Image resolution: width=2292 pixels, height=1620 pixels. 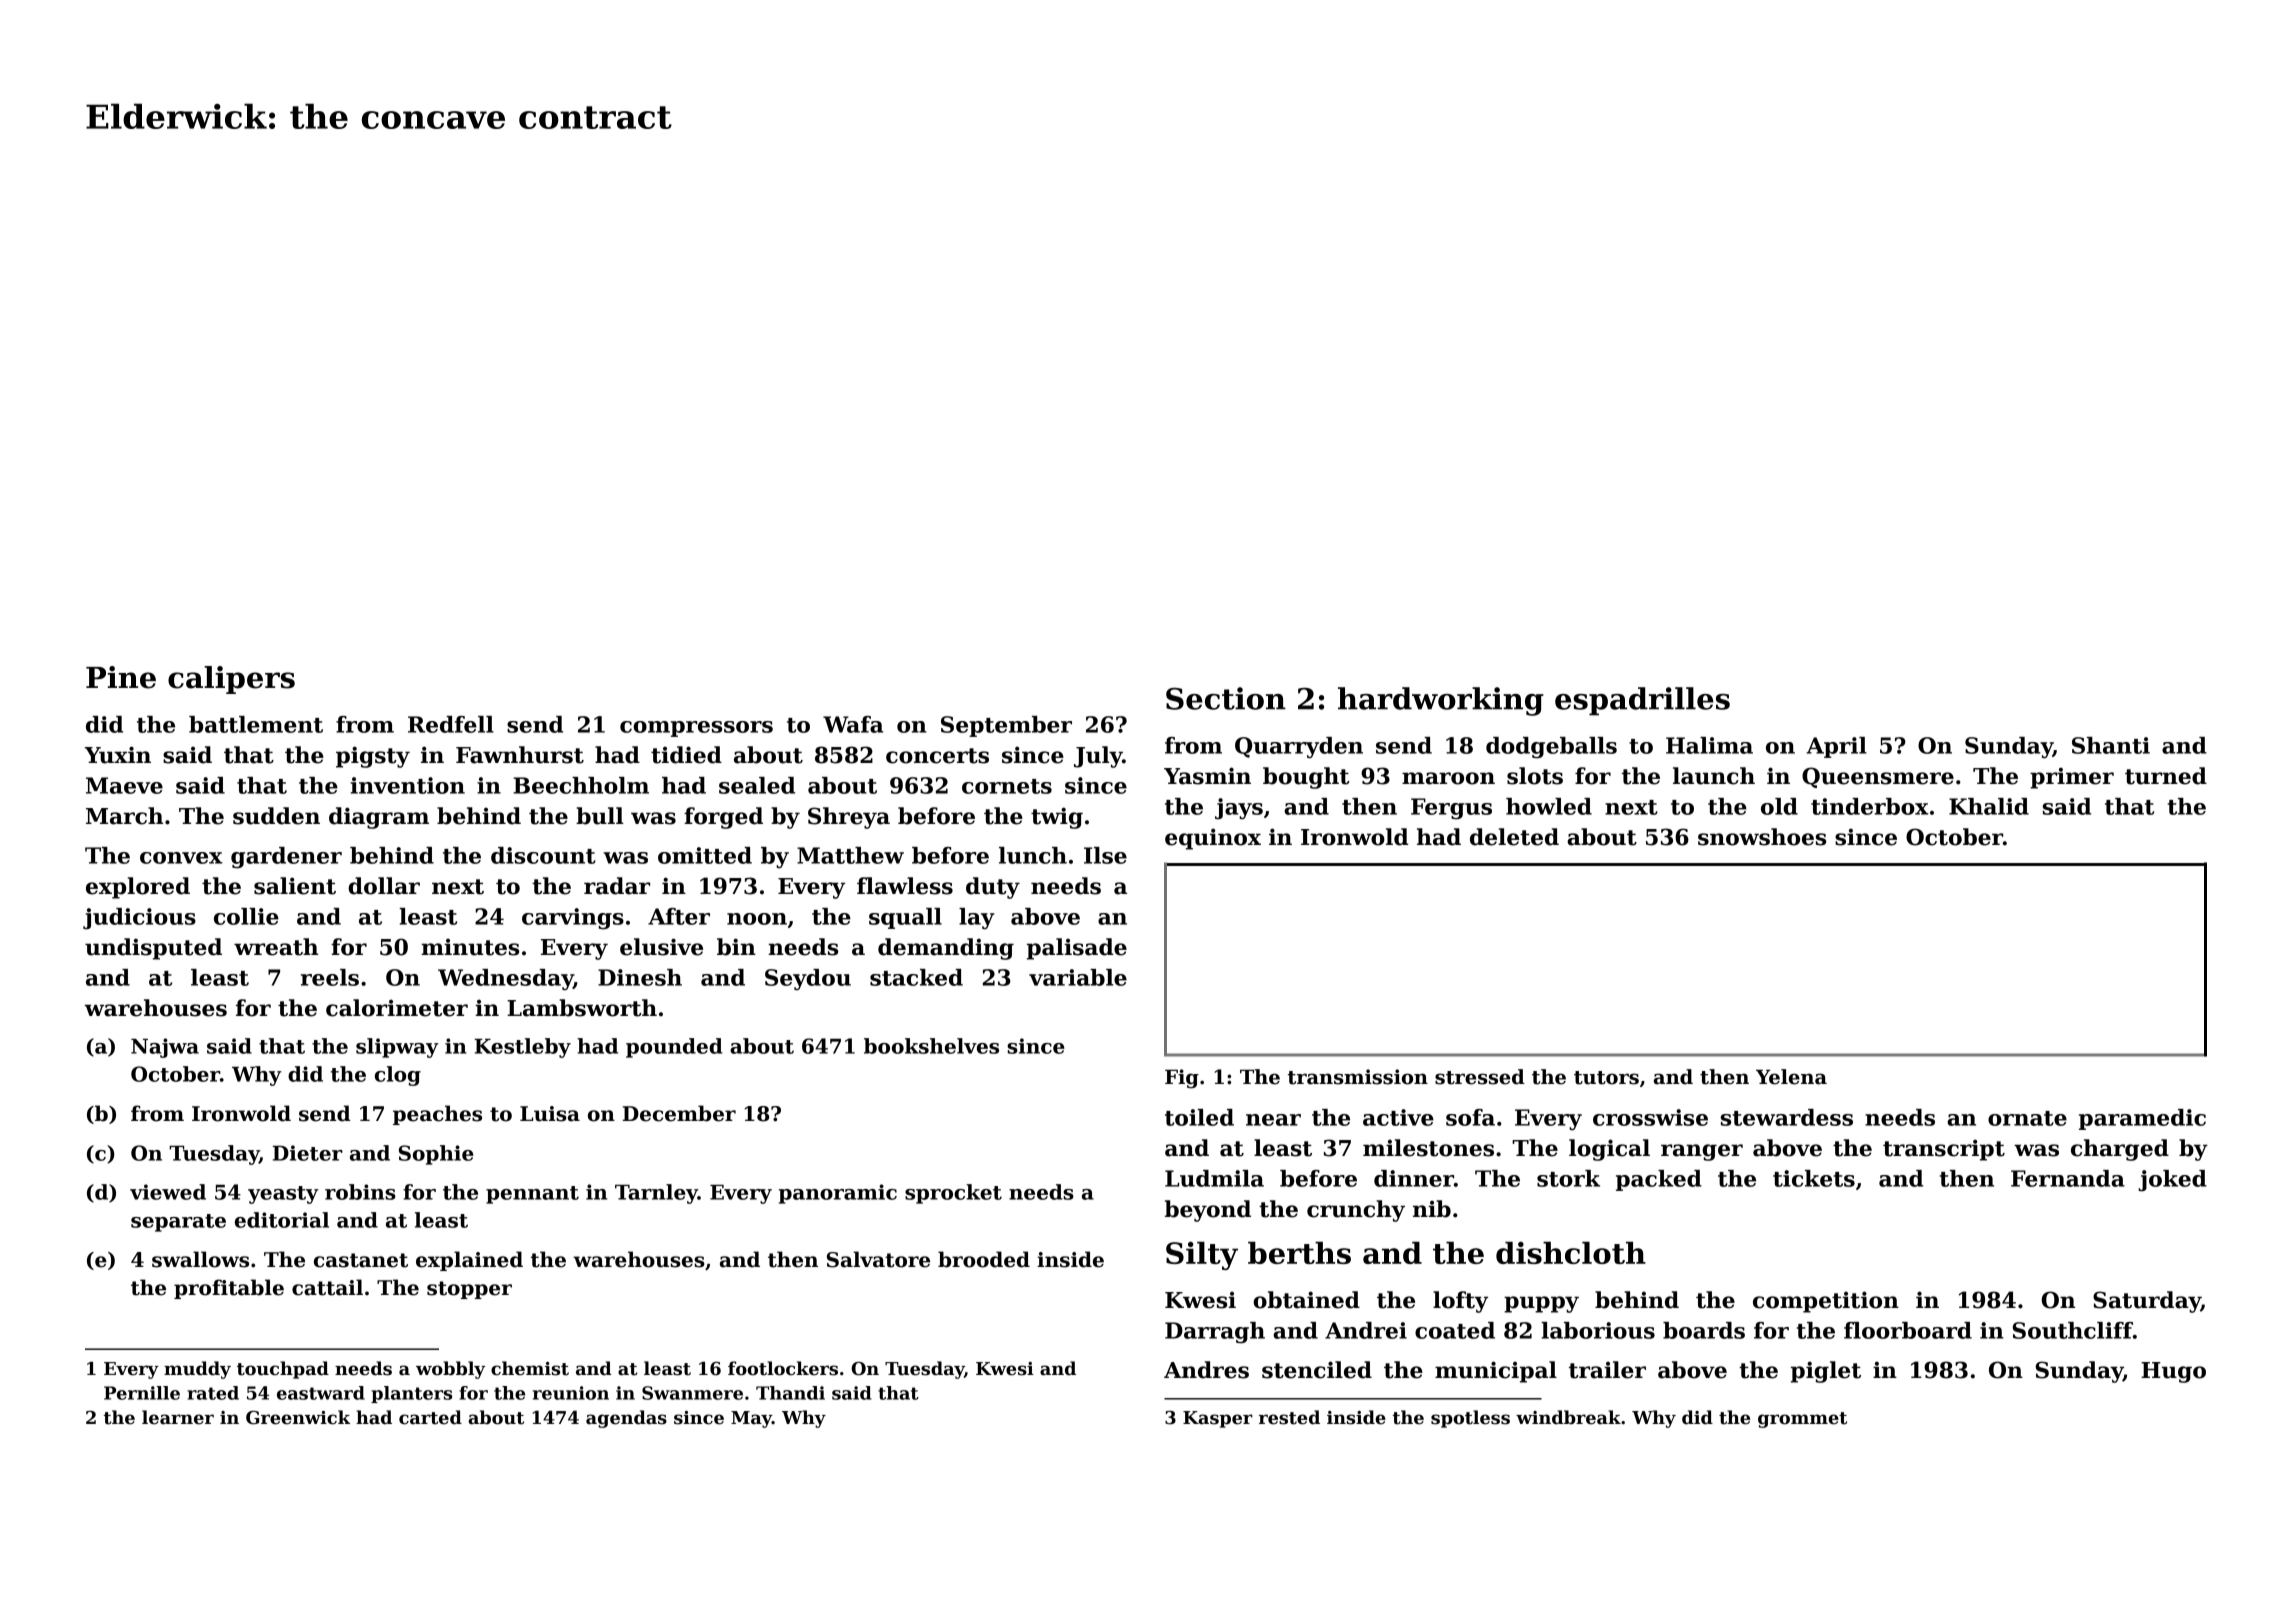 I want to click on muddy, so click(x=197, y=1370).
